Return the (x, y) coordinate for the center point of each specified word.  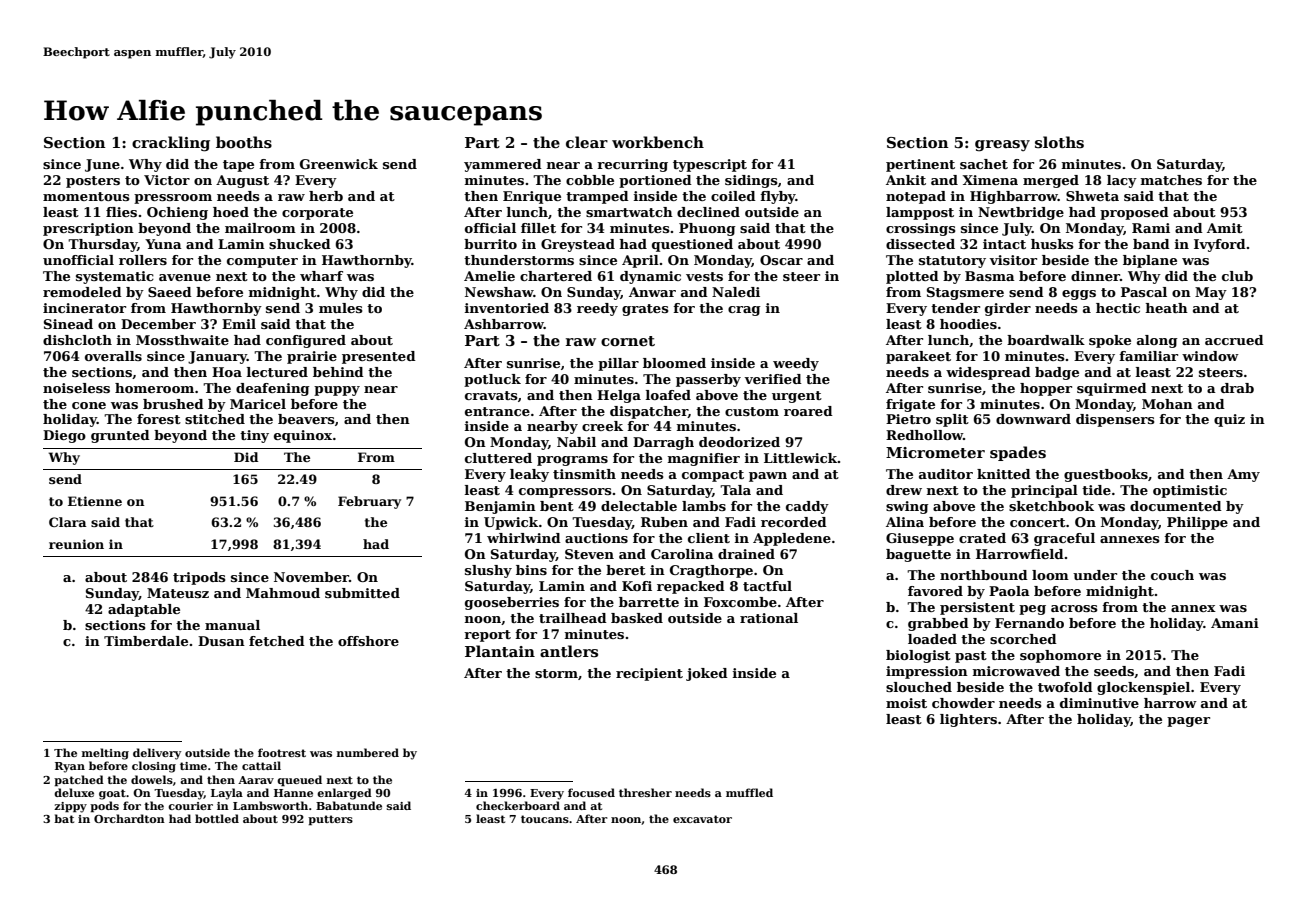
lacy (1122, 181)
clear (587, 142)
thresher (645, 792)
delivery (157, 754)
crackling (171, 144)
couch (1172, 575)
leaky (529, 475)
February (369, 502)
